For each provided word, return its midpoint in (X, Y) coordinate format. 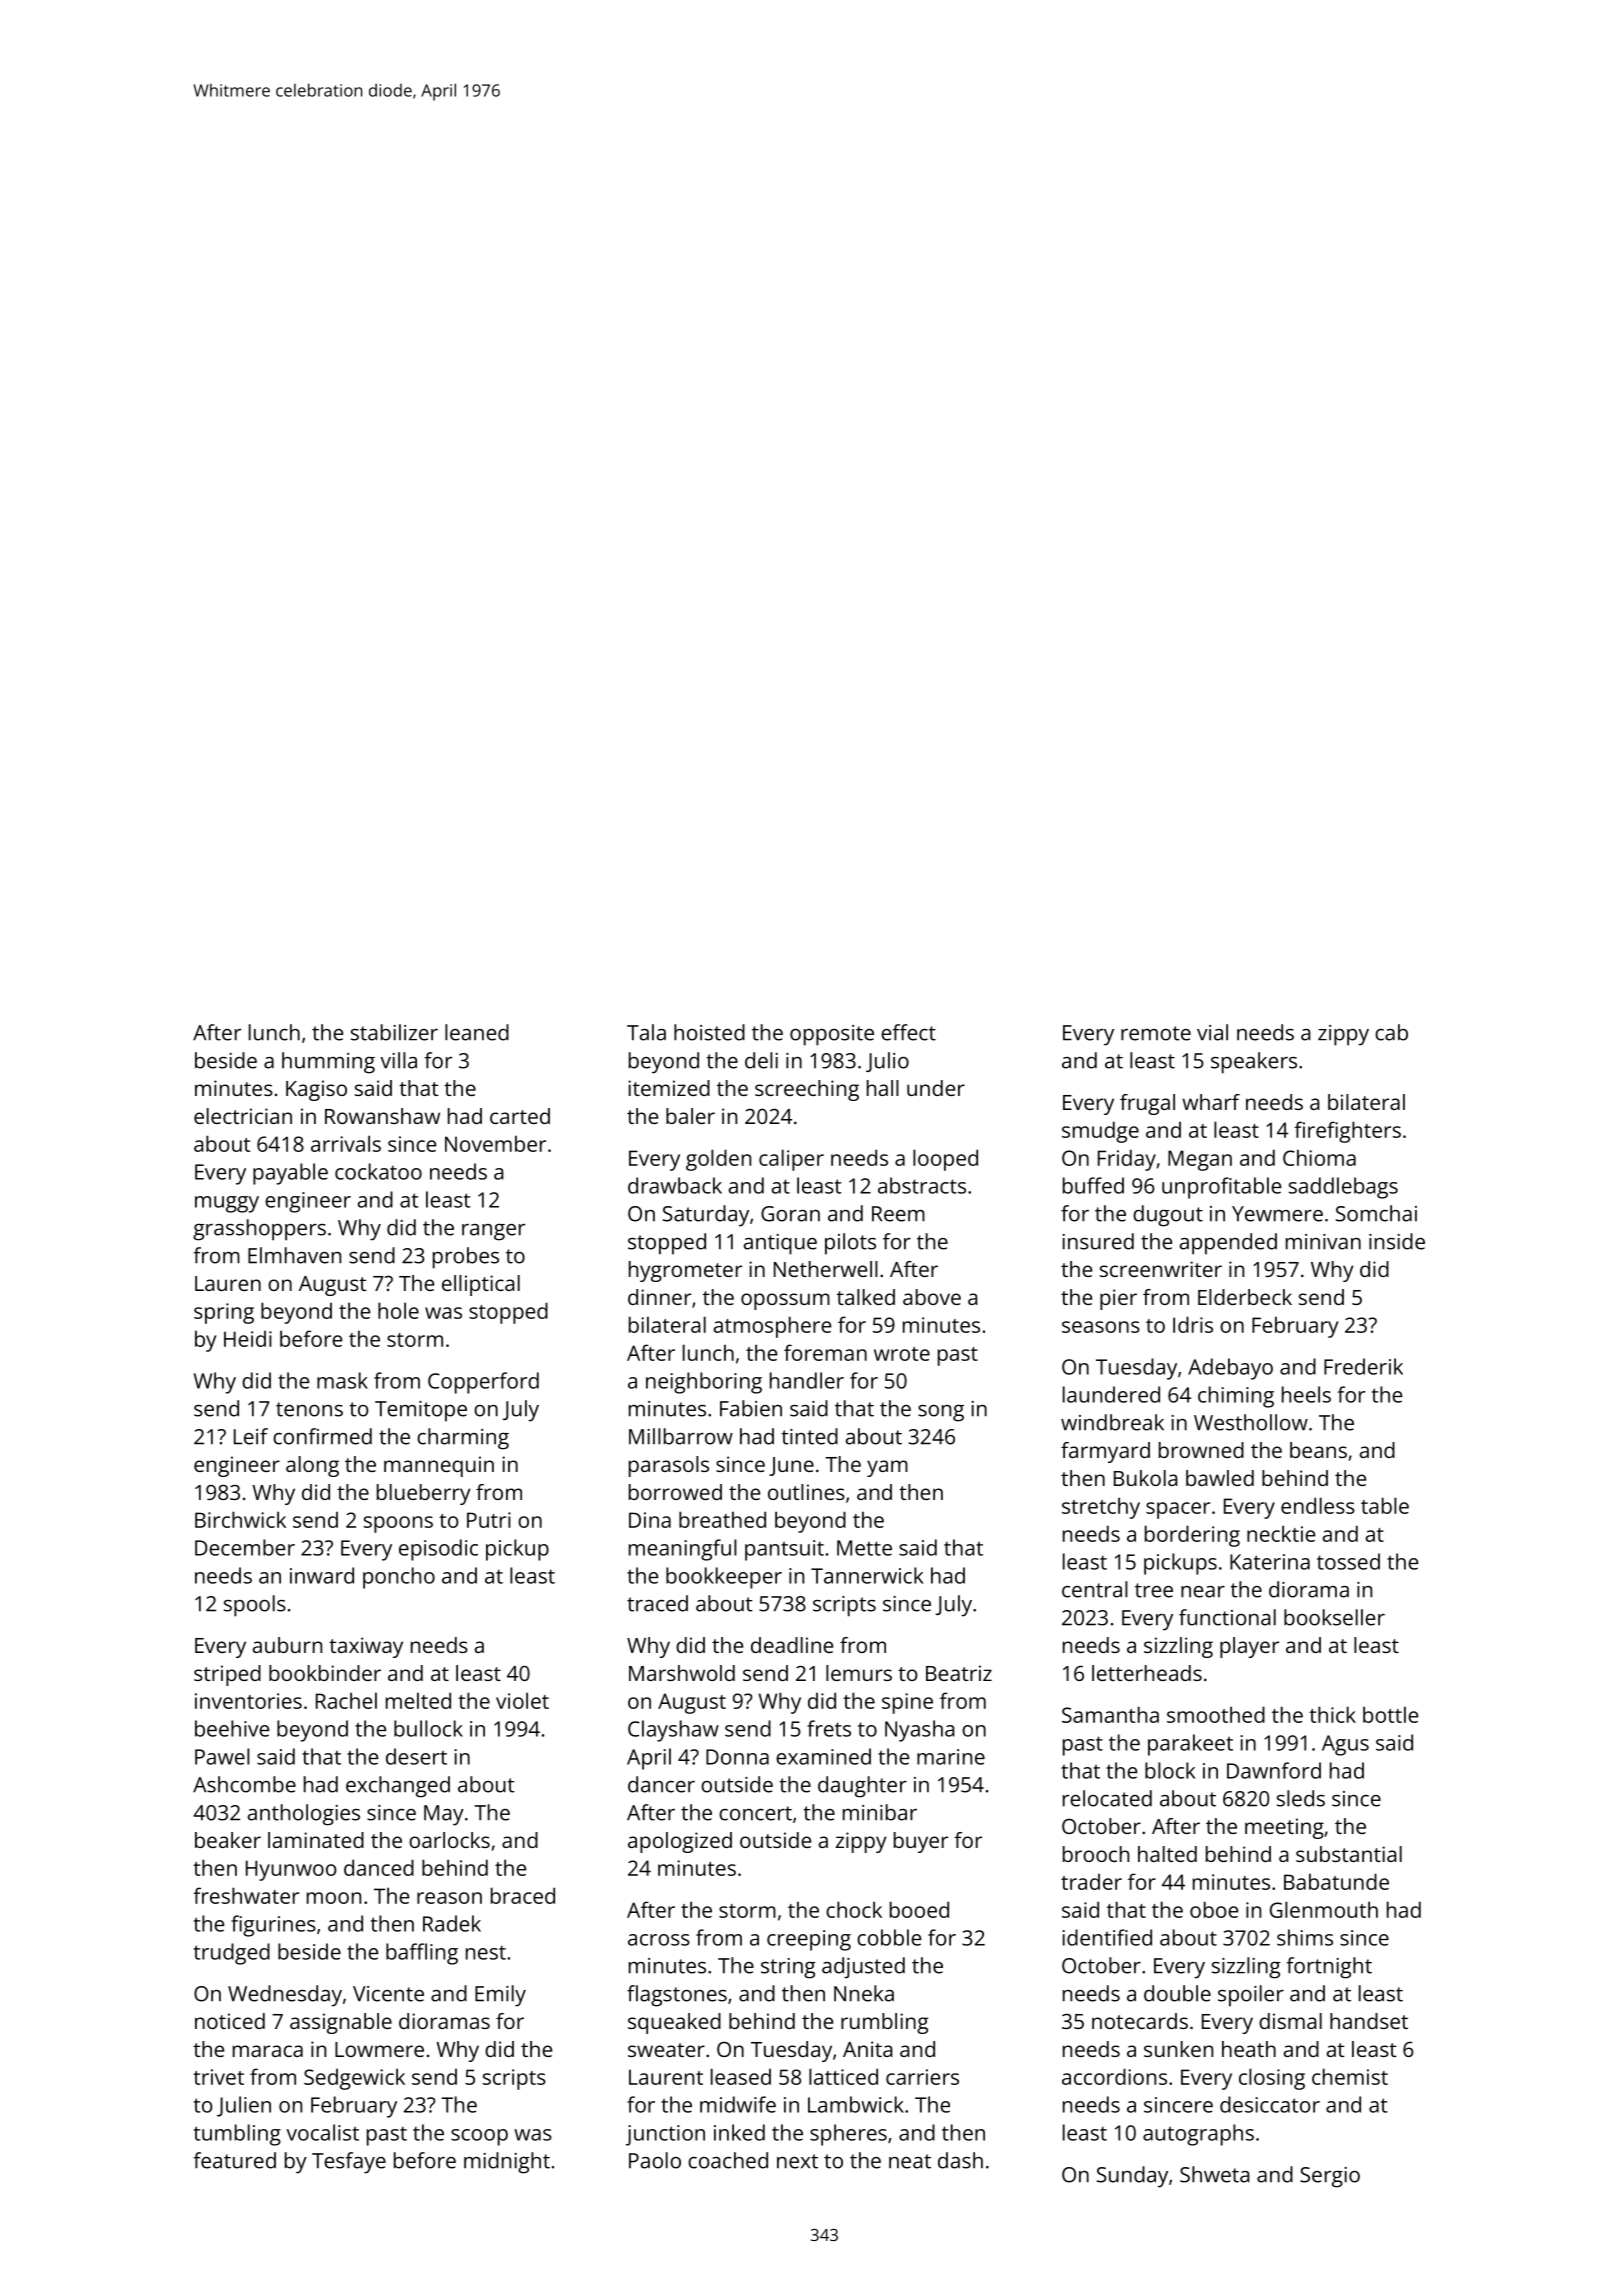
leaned (477, 1032)
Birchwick (240, 1519)
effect (908, 1032)
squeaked (674, 2023)
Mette (864, 1548)
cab (1391, 1032)
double (1177, 1993)
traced (657, 1603)
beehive (232, 1728)
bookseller (1334, 1617)
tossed (1348, 1561)
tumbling (237, 2135)
